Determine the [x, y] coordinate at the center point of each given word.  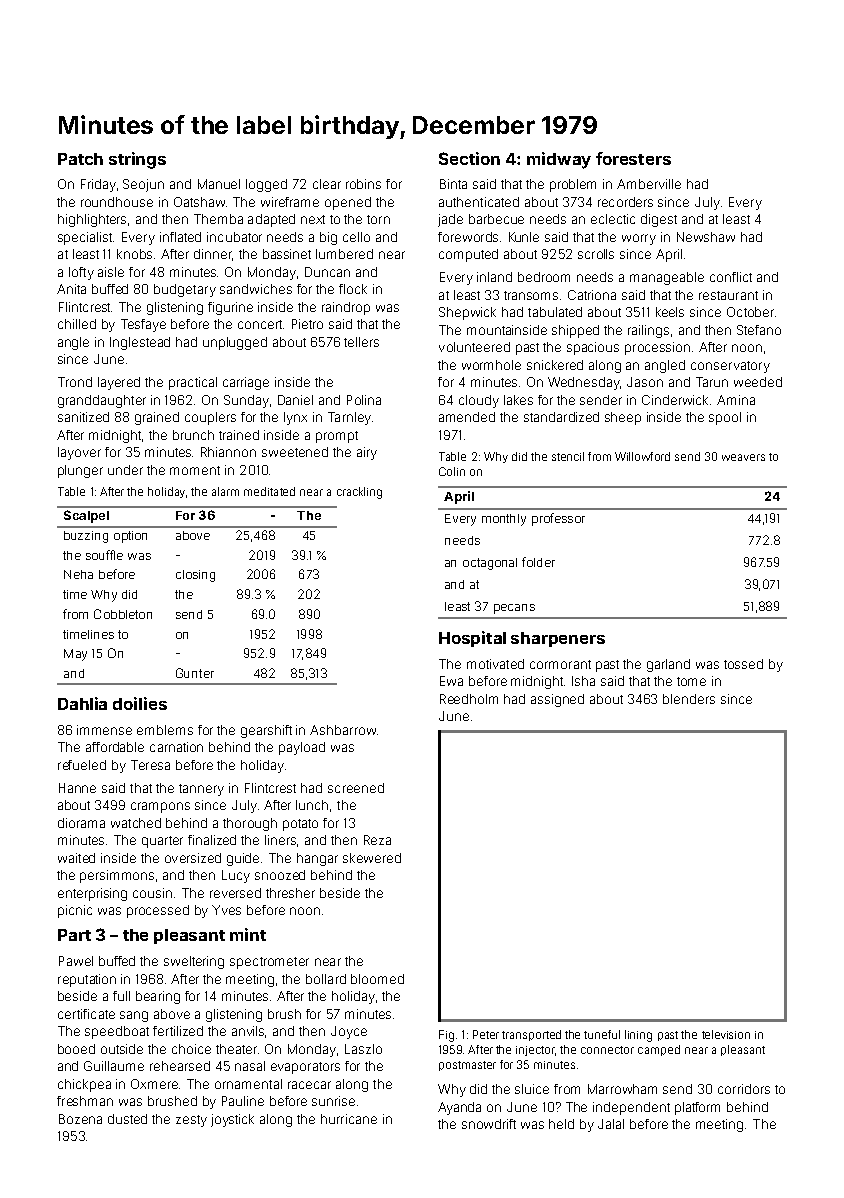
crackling [359, 493]
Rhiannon [228, 452]
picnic [75, 911]
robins [363, 184]
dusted [127, 1119]
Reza [377, 840]
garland [668, 665]
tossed [743, 664]
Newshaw [706, 237]
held [561, 1124]
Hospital [472, 639]
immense [104, 730]
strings [137, 160]
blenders [689, 699]
